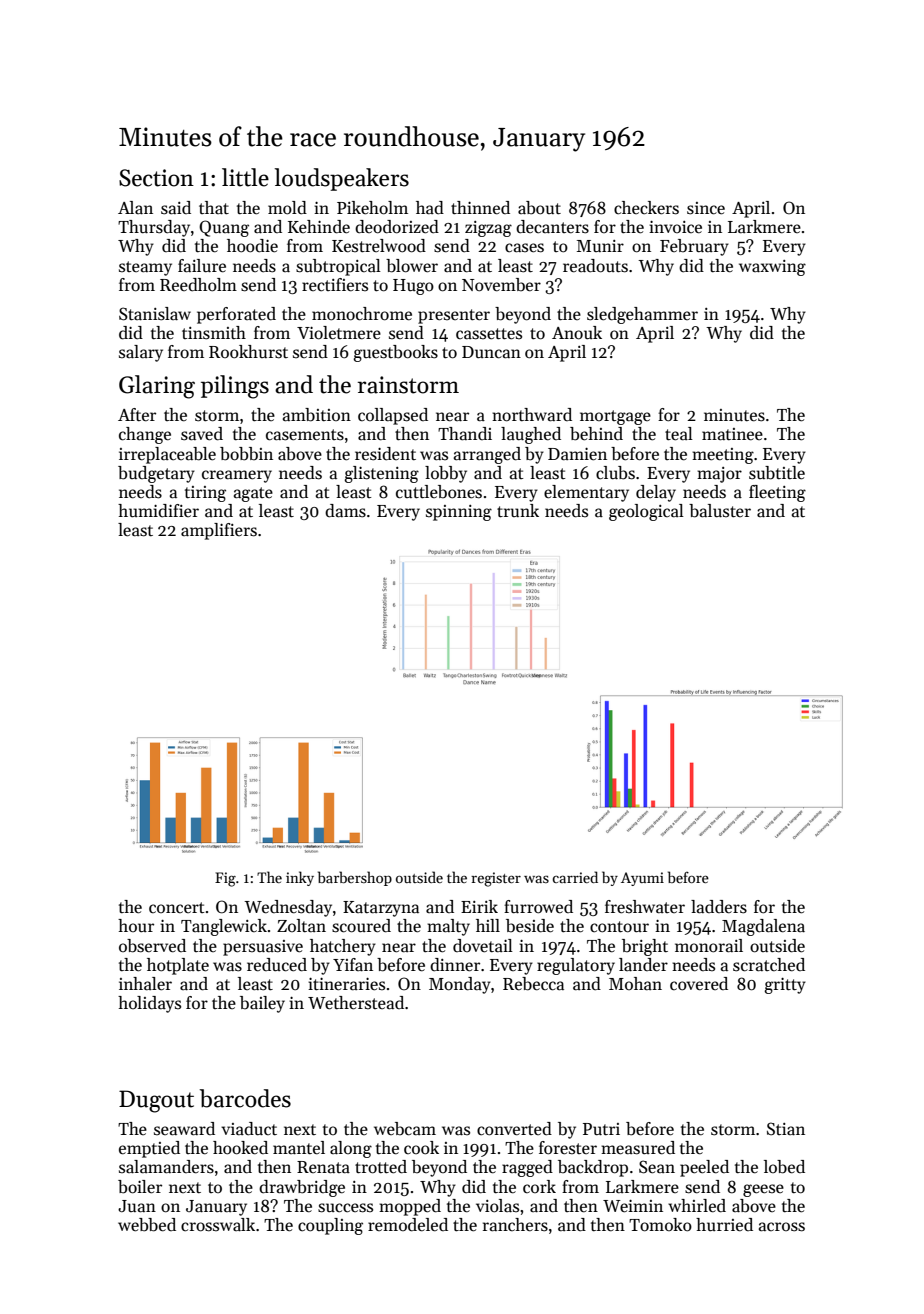 The image size is (924, 1314). I want to click on Anouk, so click(577, 333).
